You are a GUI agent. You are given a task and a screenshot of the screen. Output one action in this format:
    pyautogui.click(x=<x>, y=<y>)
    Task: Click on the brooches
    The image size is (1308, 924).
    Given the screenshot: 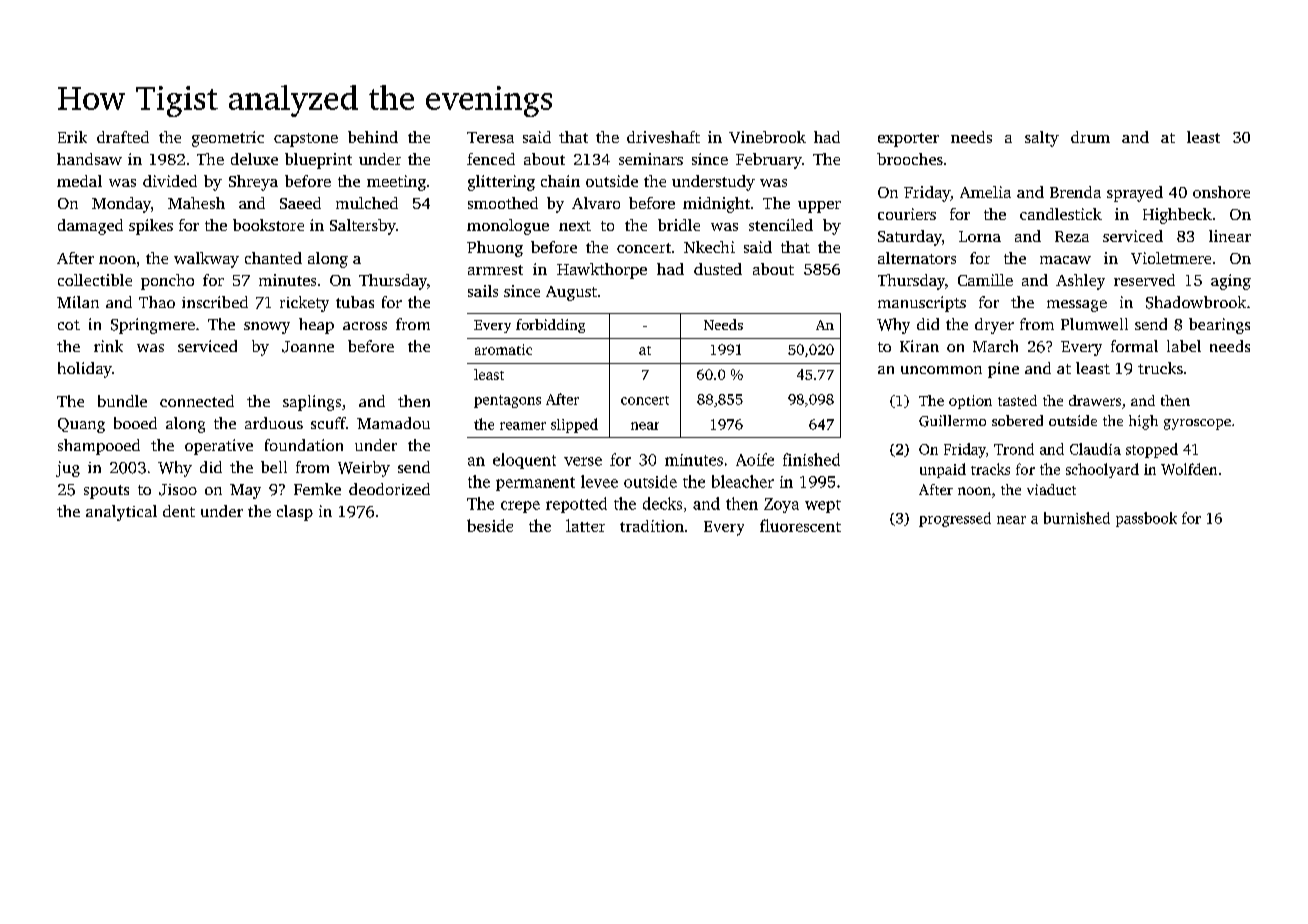 What is the action you would take?
    pyautogui.click(x=910, y=159)
